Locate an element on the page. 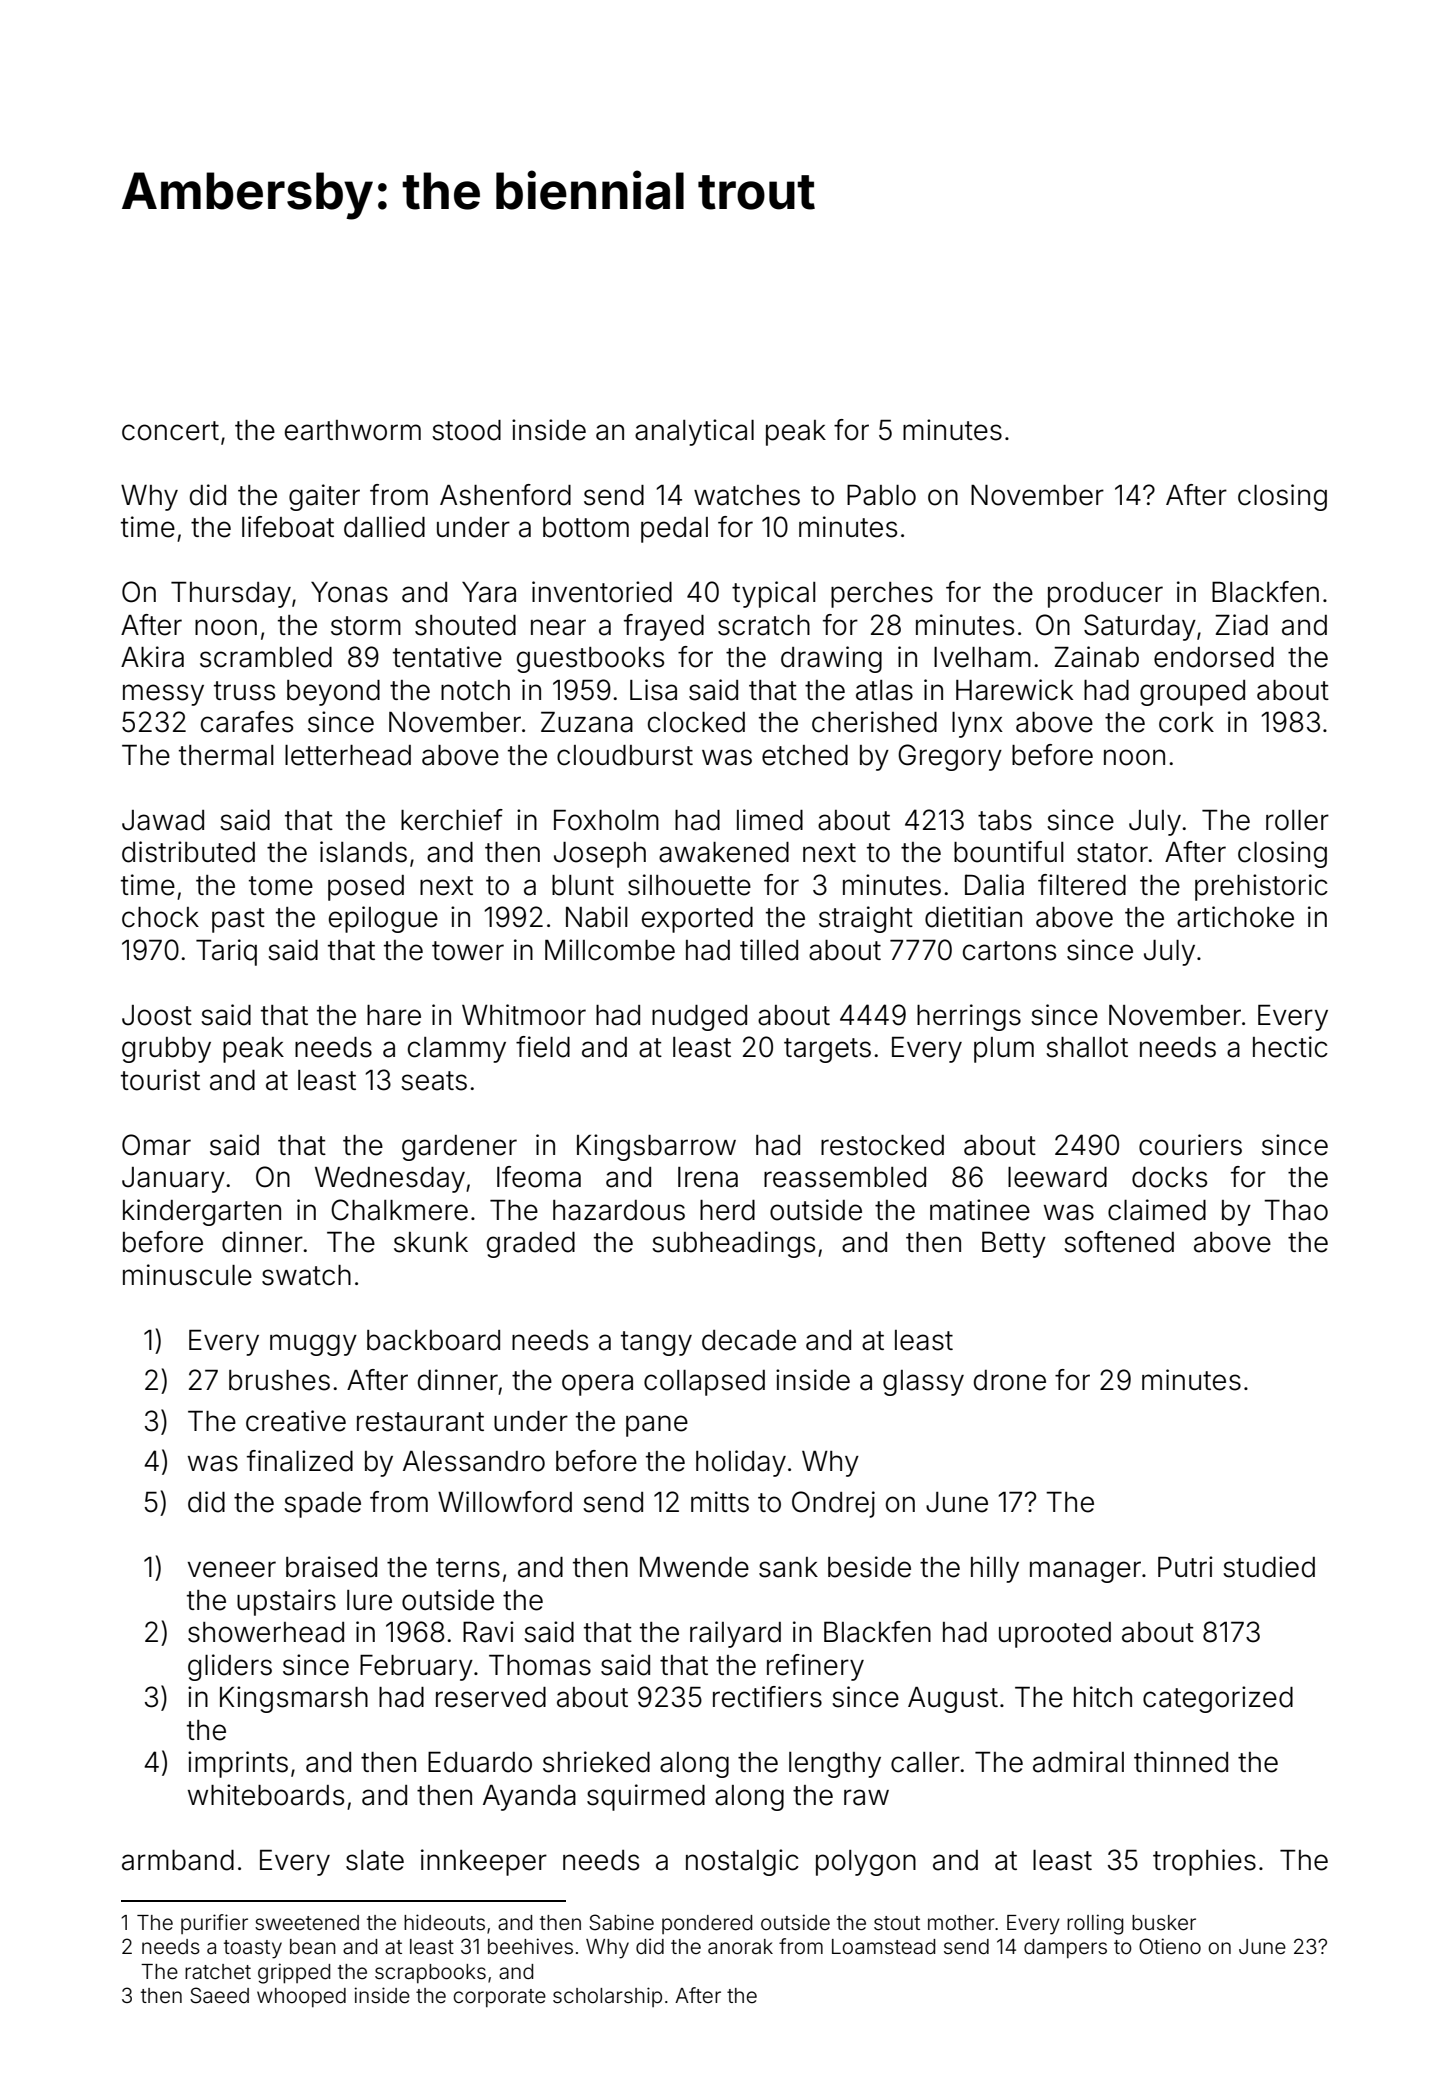 Image resolution: width=1450 pixels, height=2100 pixels. Pablo is located at coordinates (881, 495).
